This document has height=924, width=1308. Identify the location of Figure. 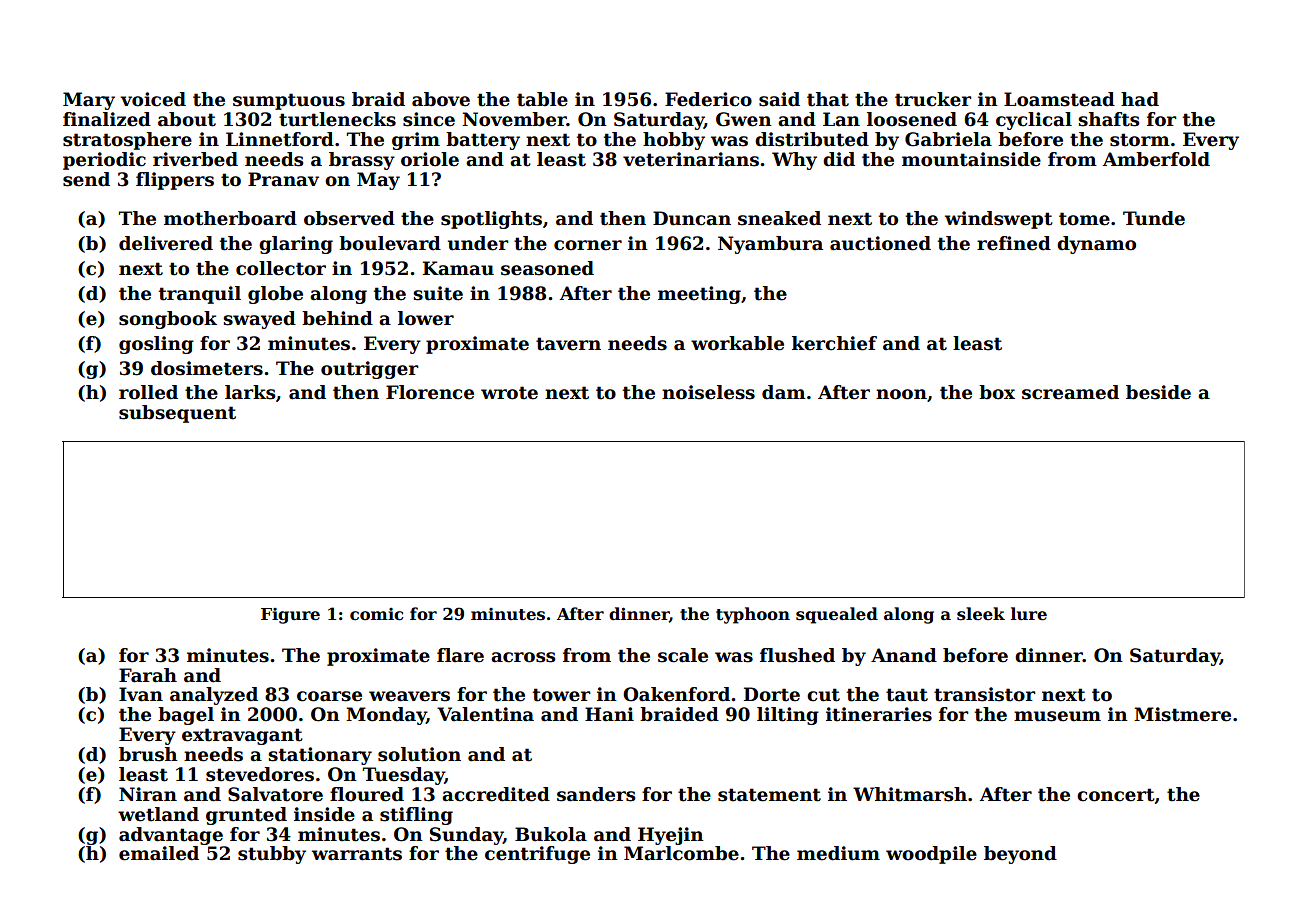
(290, 616).
